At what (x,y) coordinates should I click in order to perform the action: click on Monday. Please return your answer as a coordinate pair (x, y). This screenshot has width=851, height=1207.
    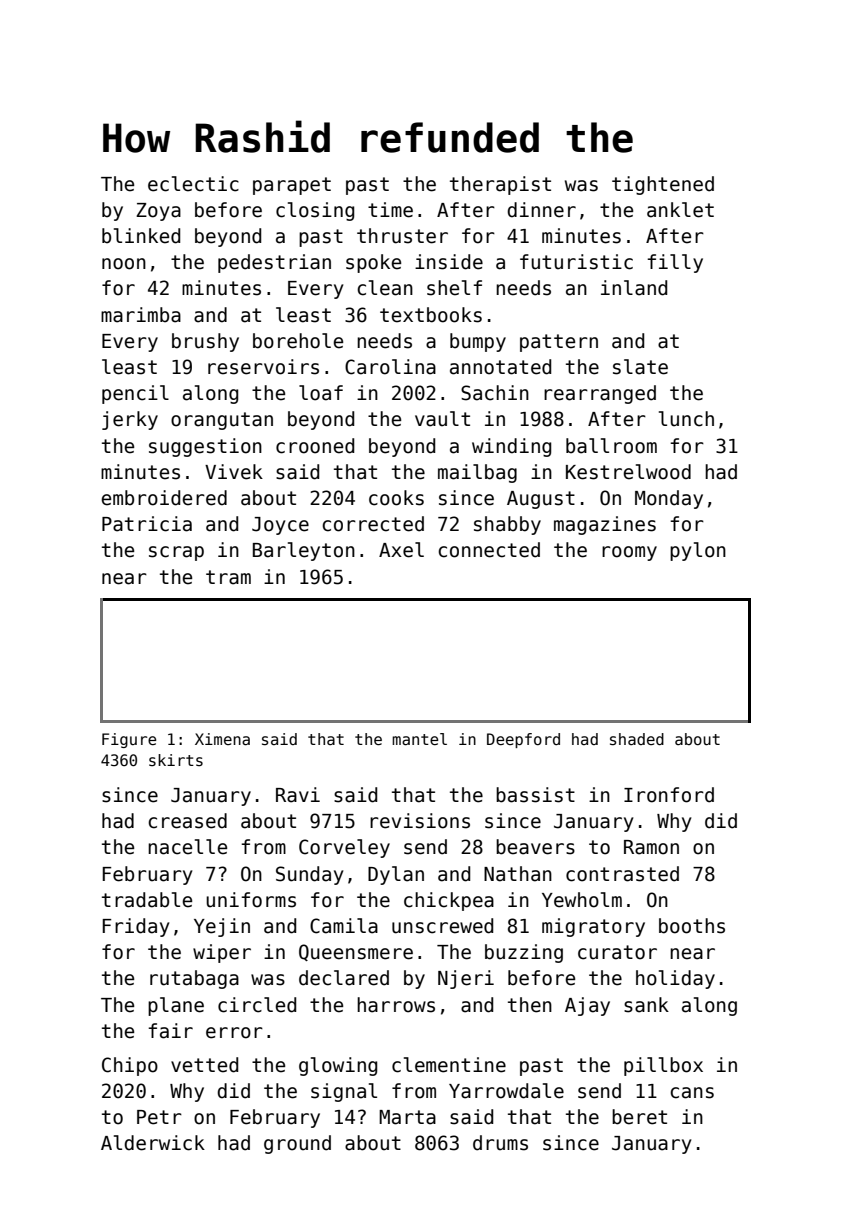
    Looking at the image, I should click on (669, 499).
